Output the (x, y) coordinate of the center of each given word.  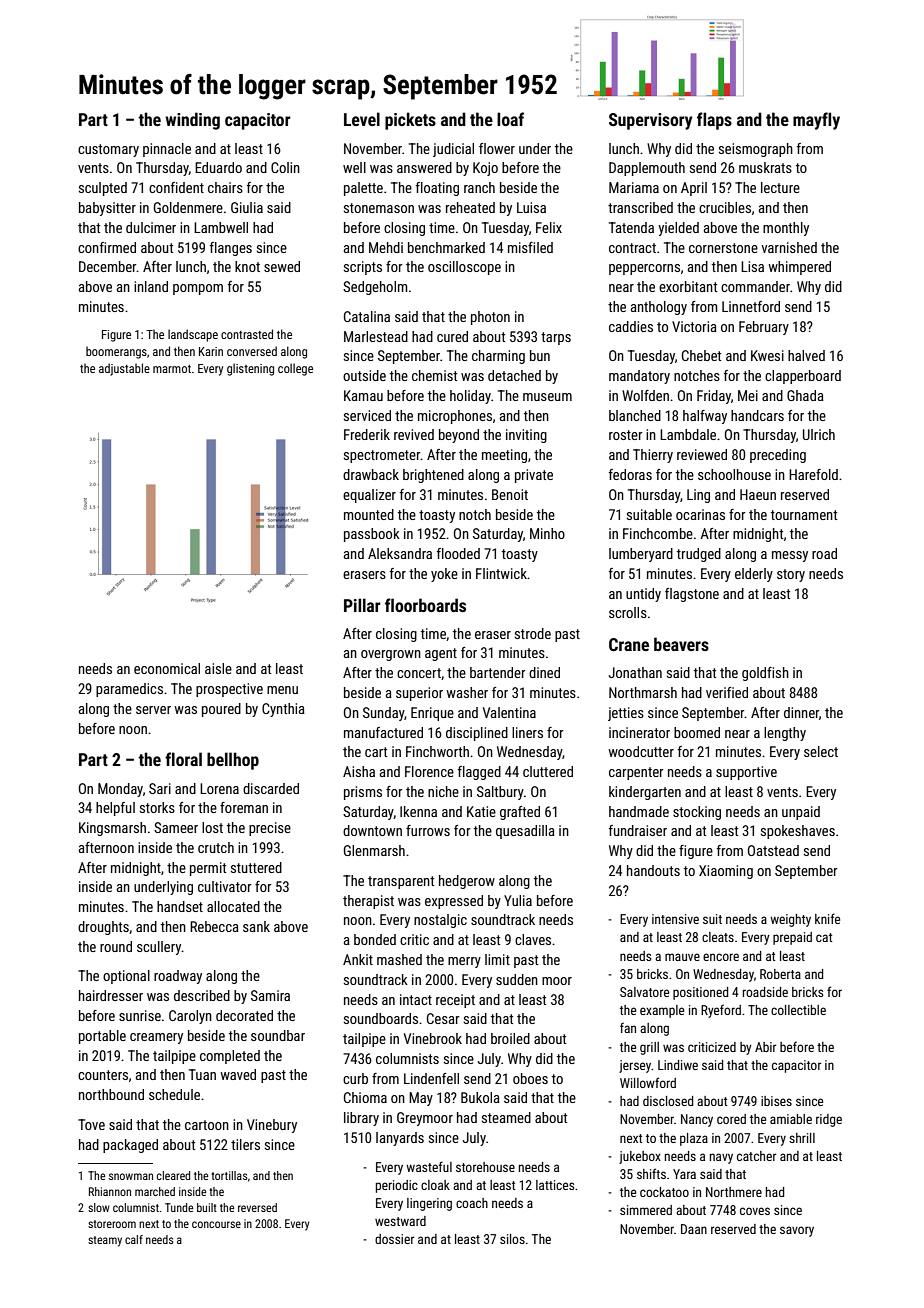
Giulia (247, 207)
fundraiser (638, 830)
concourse (216, 1224)
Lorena (219, 788)
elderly (754, 575)
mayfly (816, 121)
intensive (675, 919)
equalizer (369, 496)
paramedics (129, 690)
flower (497, 148)
